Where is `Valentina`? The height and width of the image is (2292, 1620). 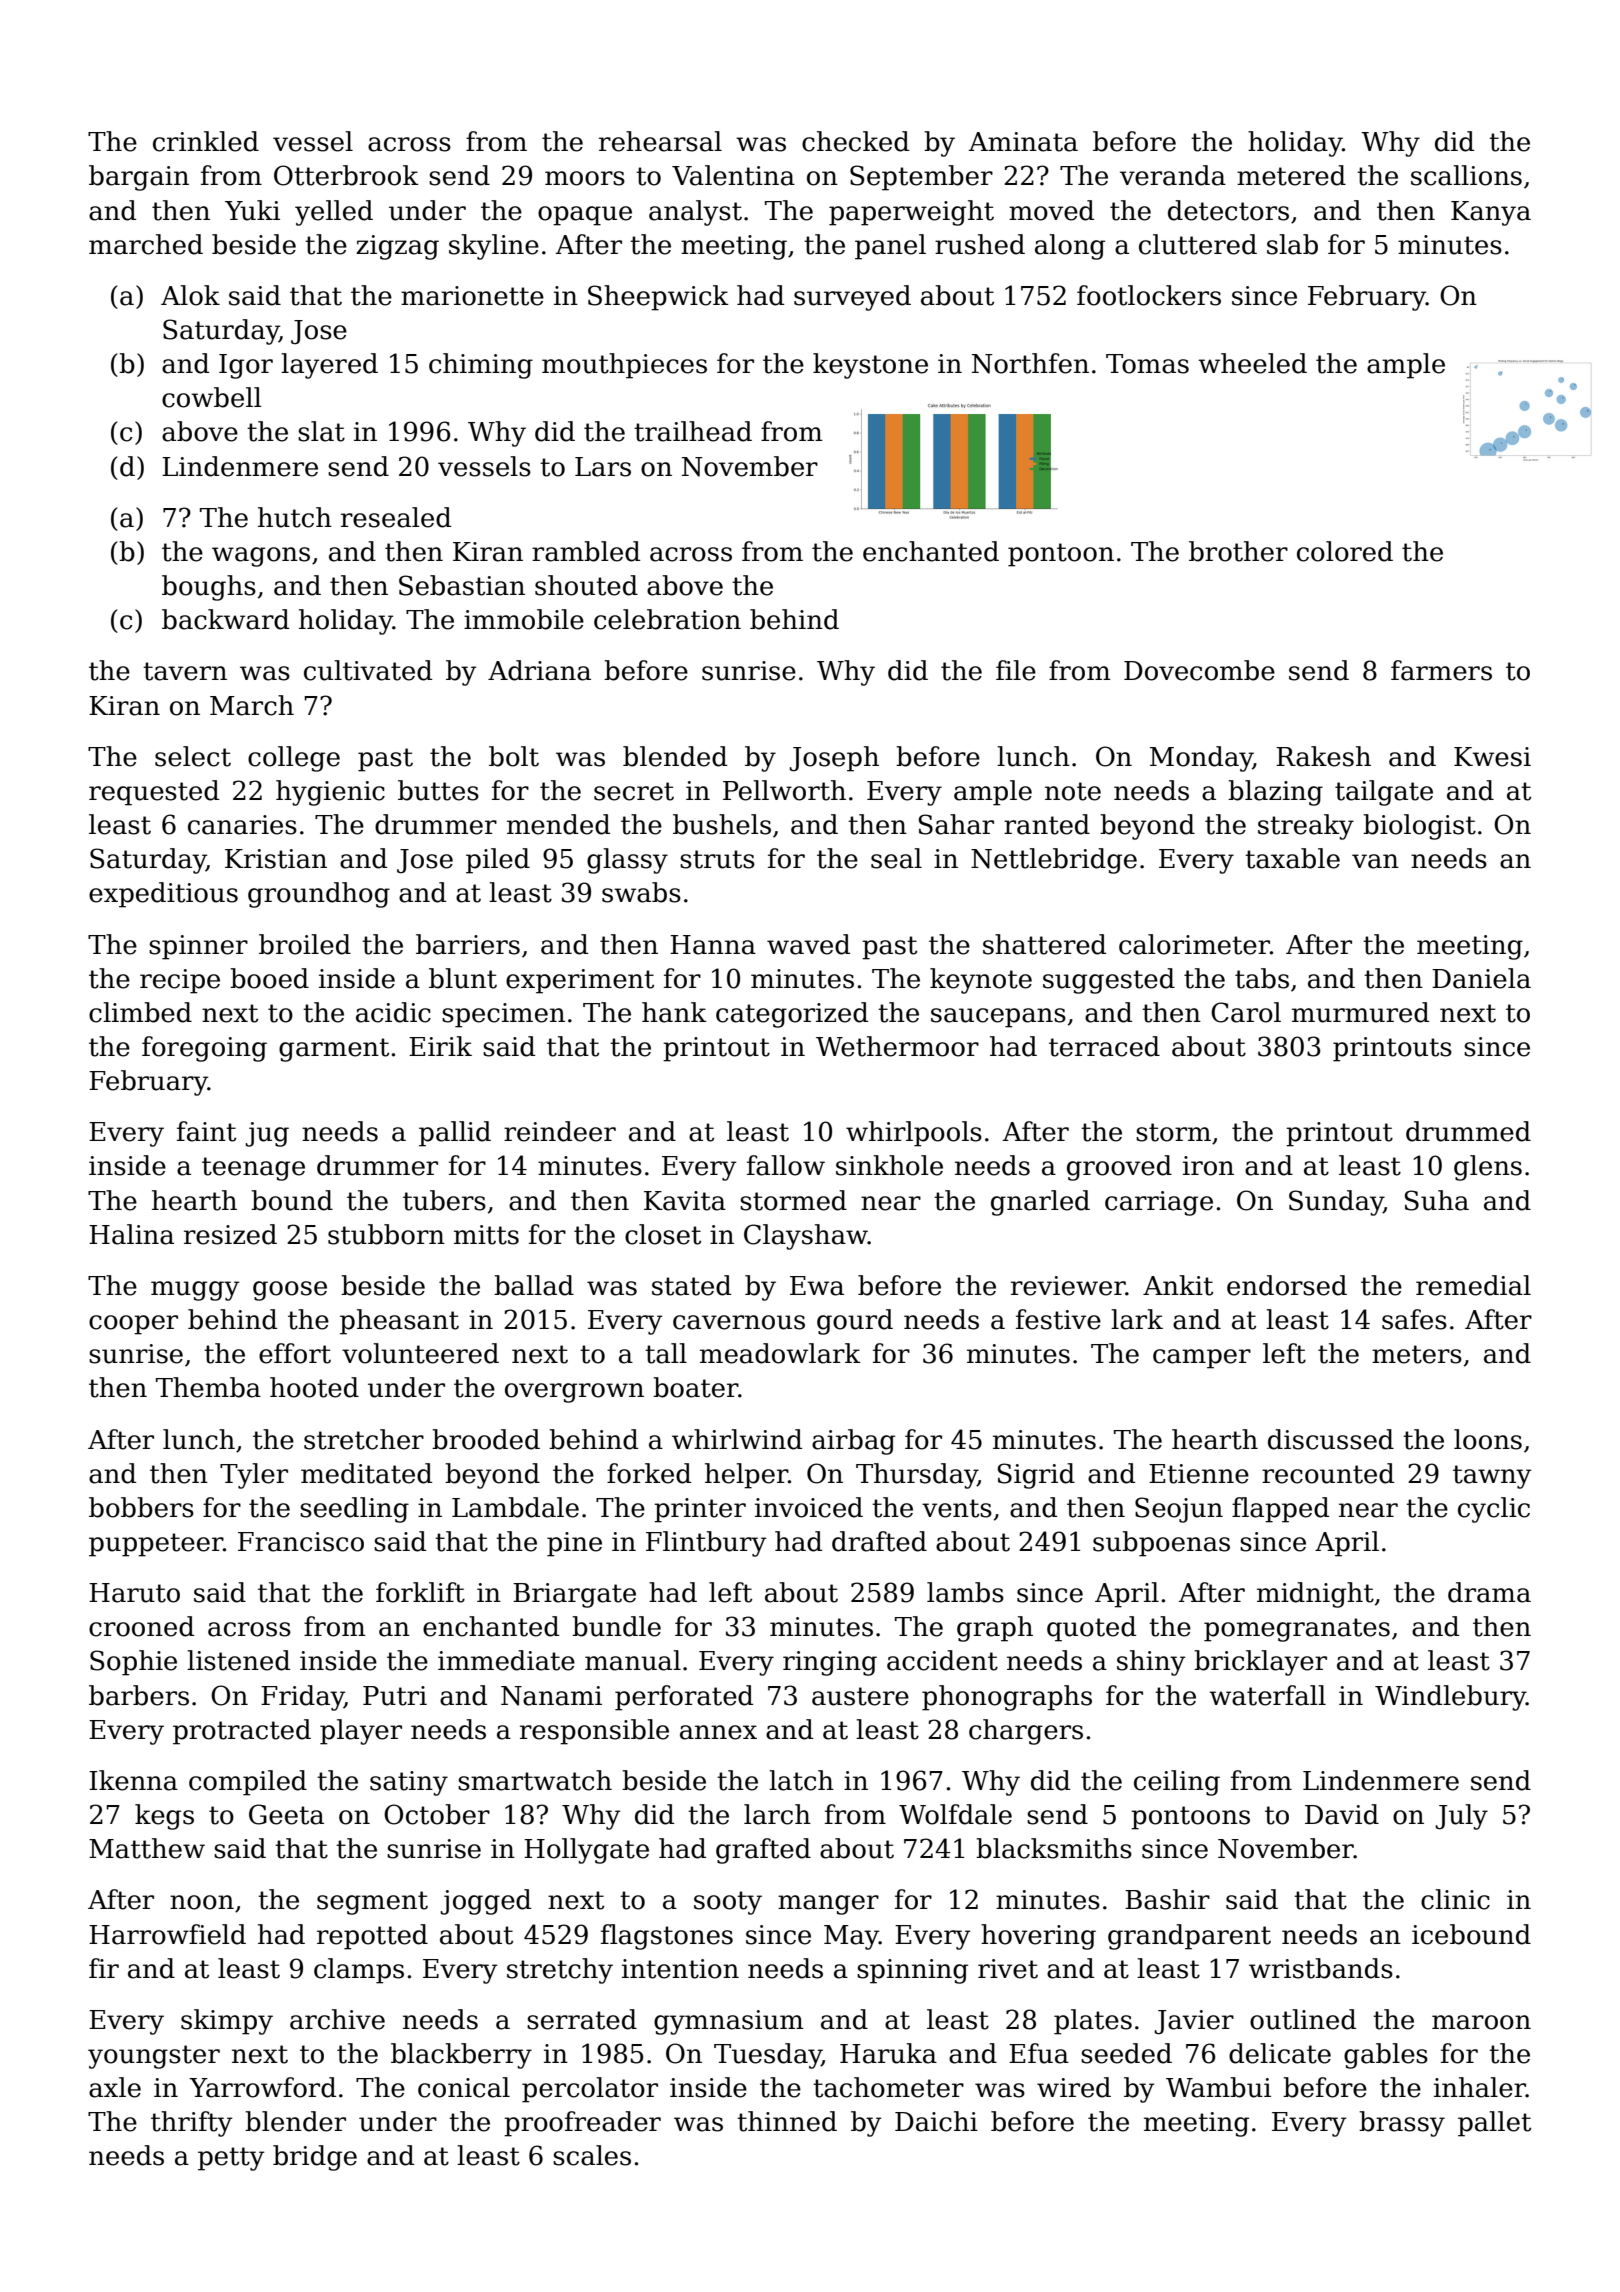 Valentina is located at coordinates (733, 175).
